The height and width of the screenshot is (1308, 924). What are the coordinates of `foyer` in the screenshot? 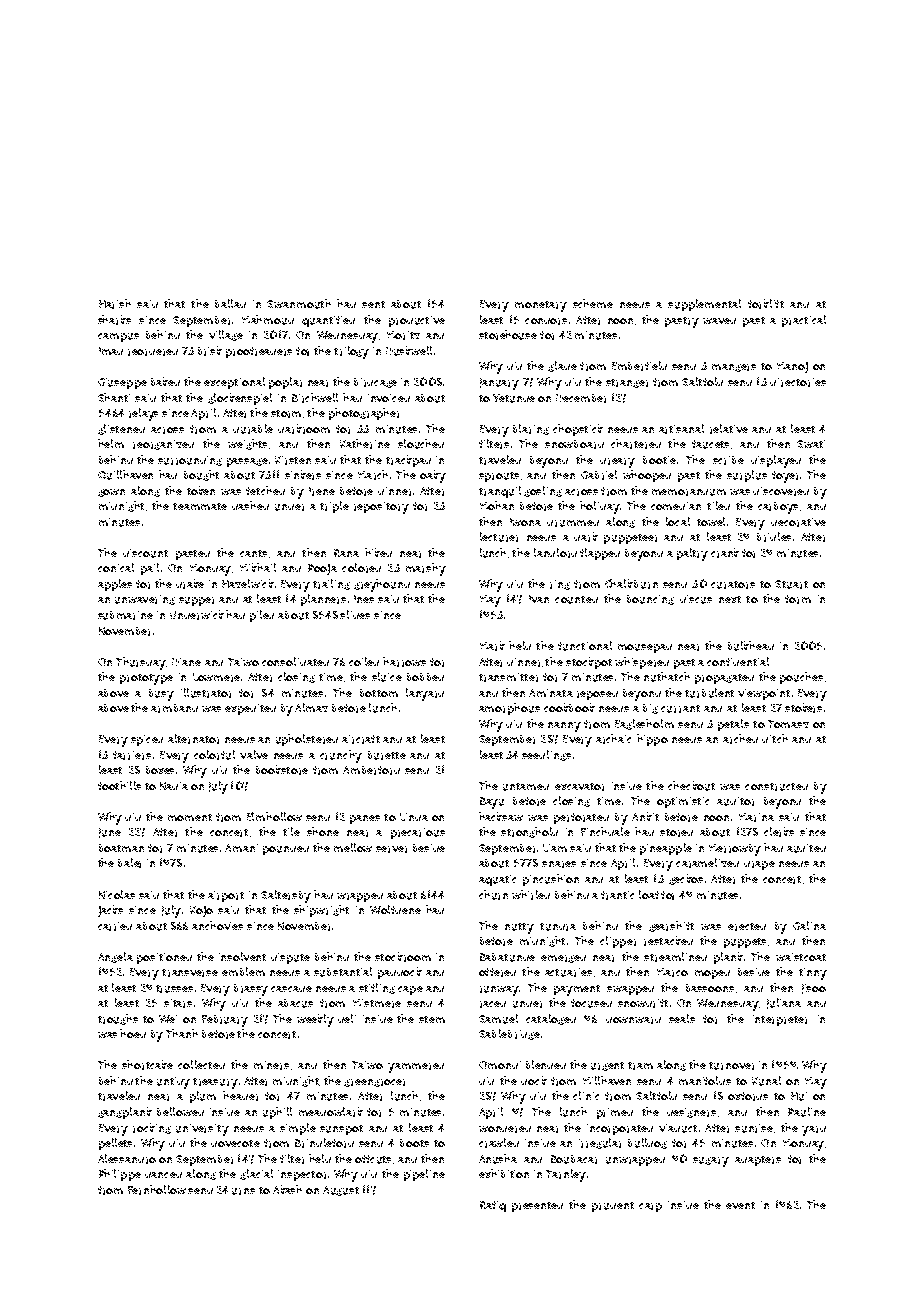 It's located at (785, 477).
